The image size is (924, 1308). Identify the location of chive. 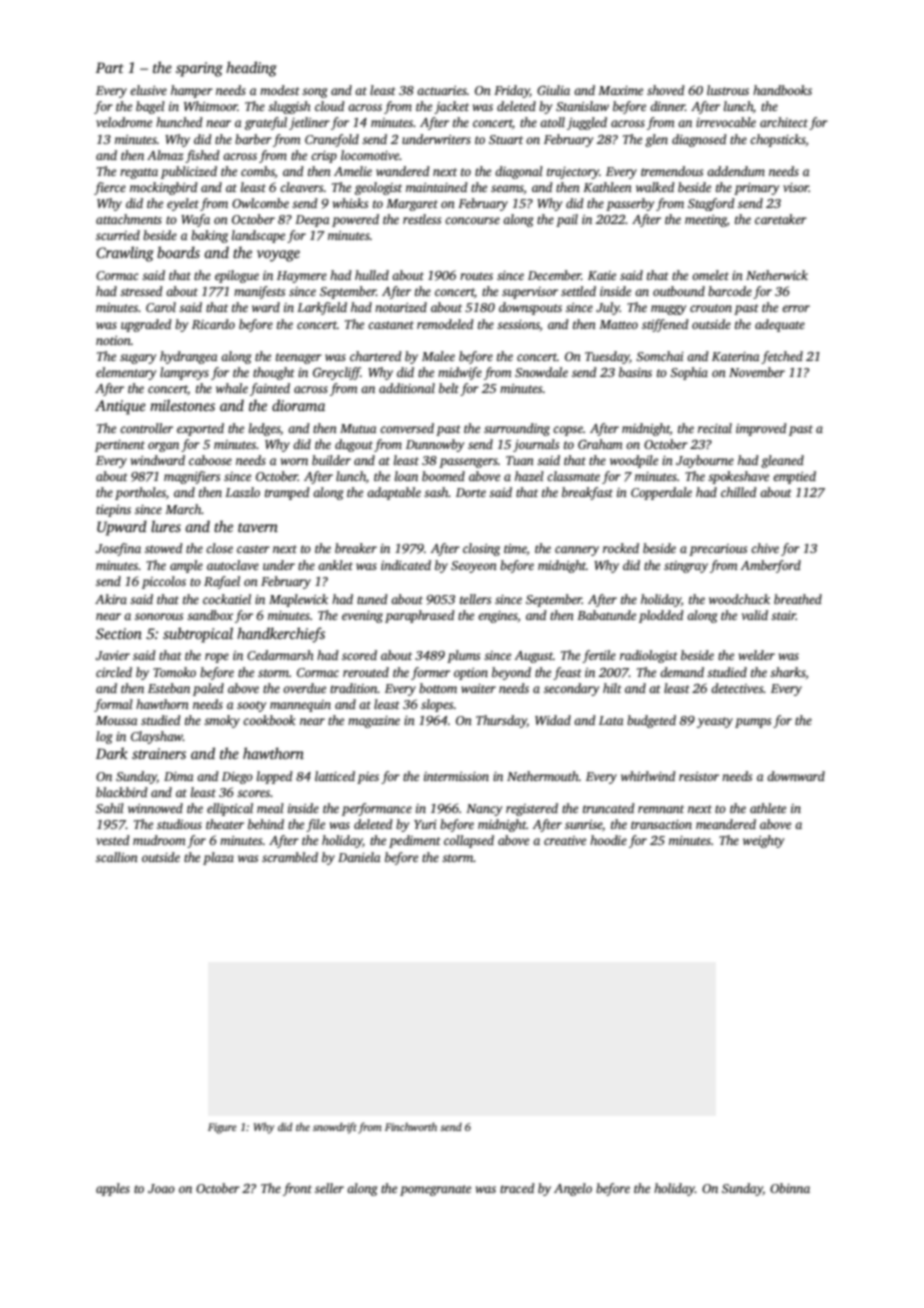
(765, 548).
